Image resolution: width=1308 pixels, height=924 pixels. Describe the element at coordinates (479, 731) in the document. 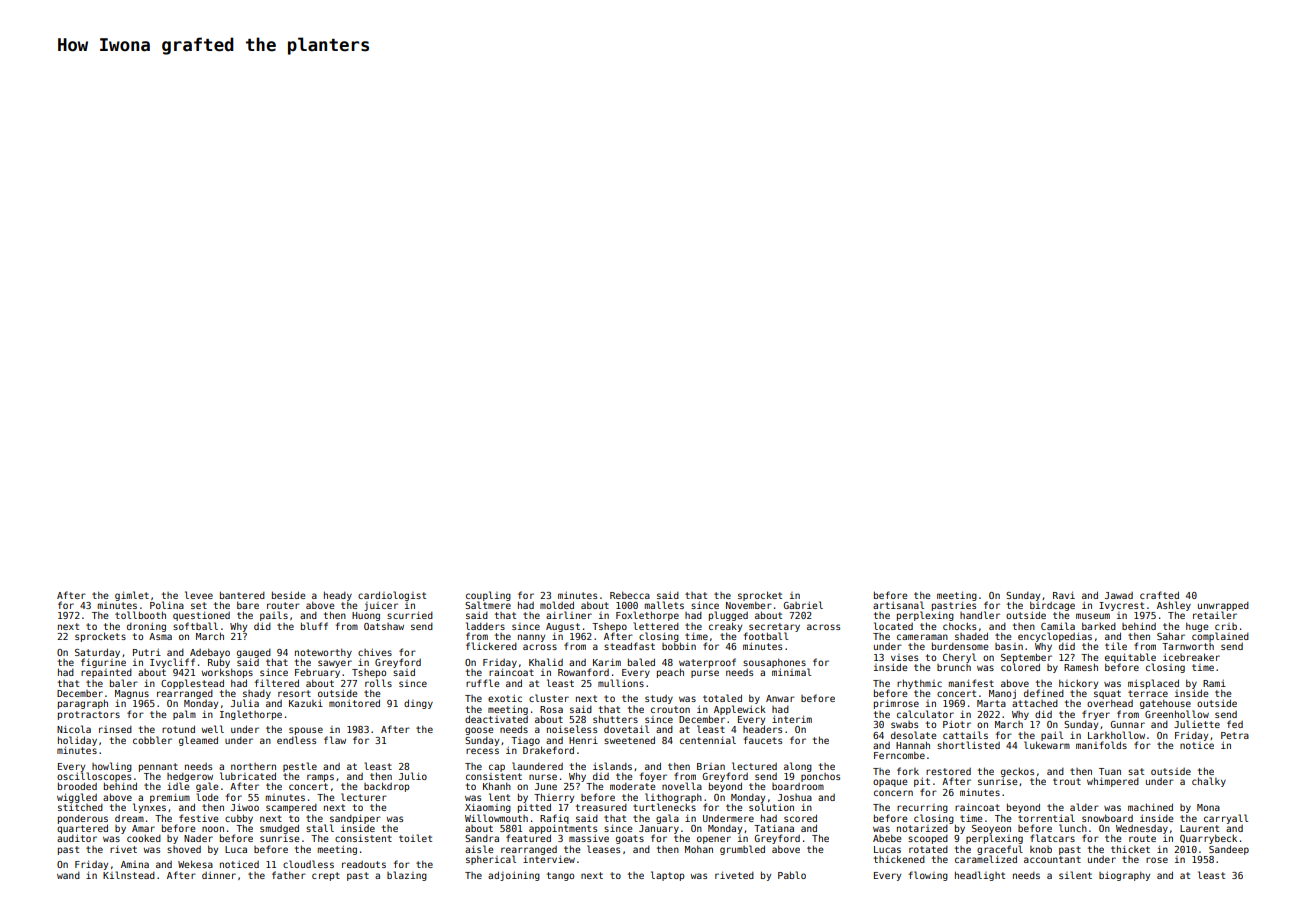

I see `goose` at that location.
